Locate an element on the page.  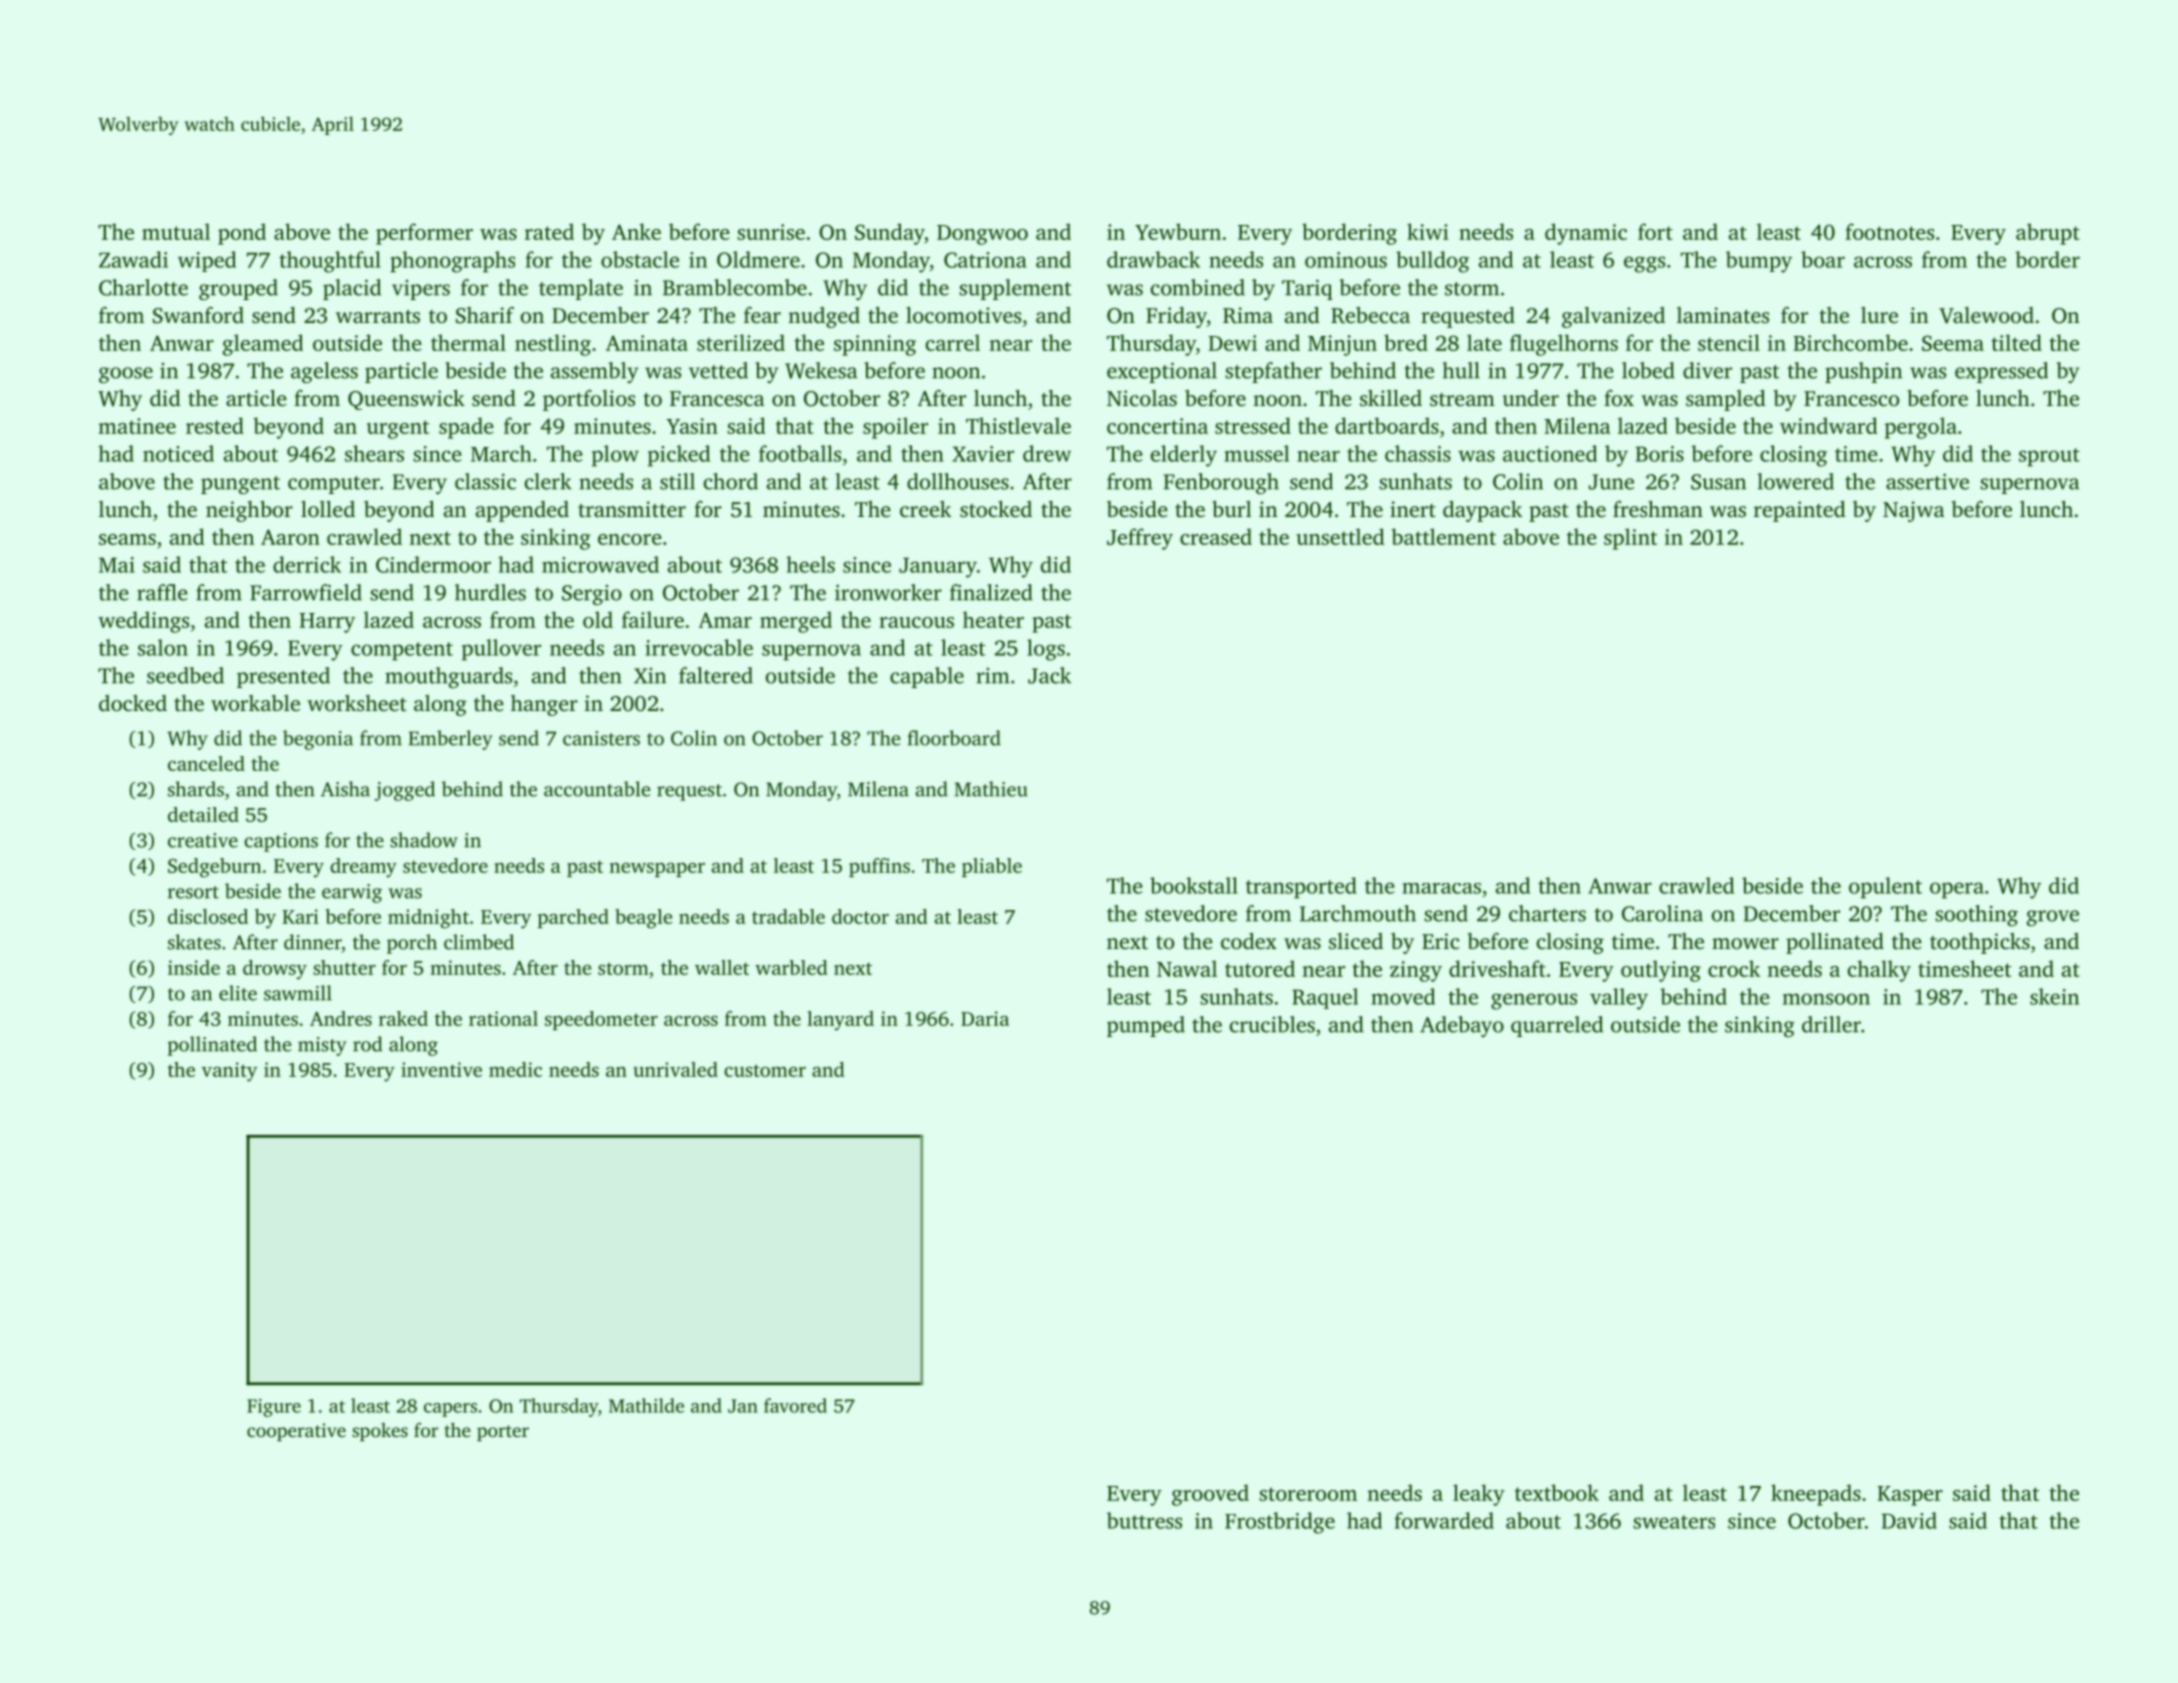
bumpy is located at coordinates (1759, 262).
